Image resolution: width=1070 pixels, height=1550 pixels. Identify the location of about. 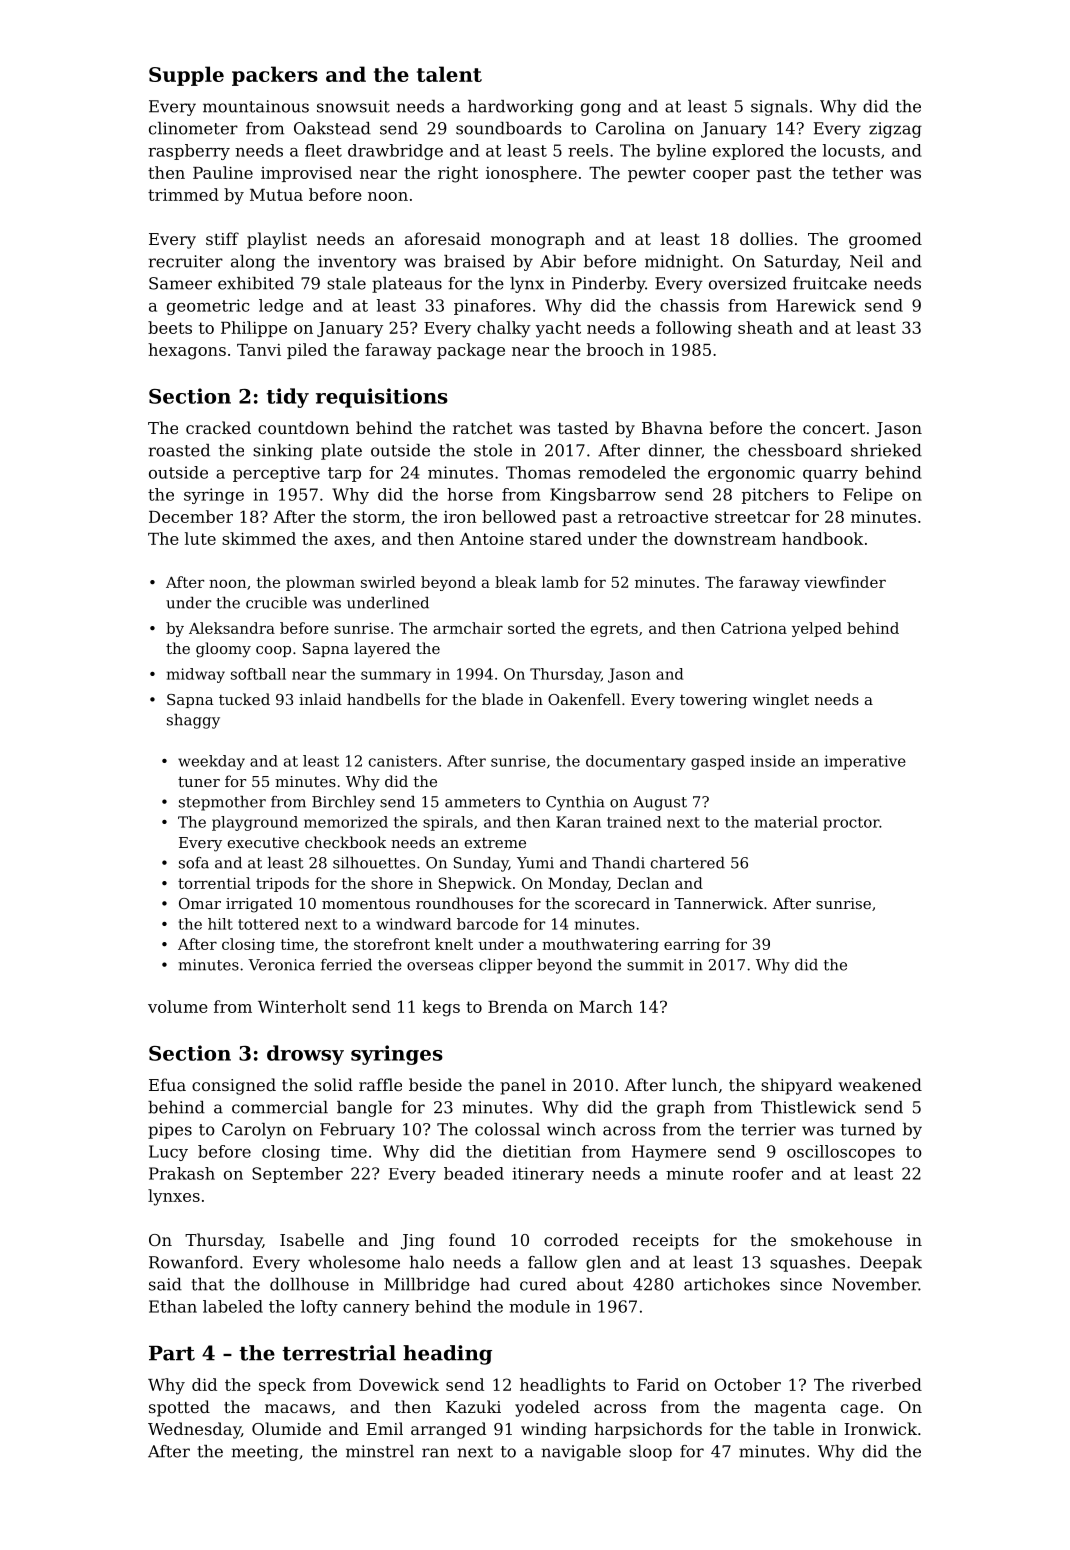
(600, 1284).
